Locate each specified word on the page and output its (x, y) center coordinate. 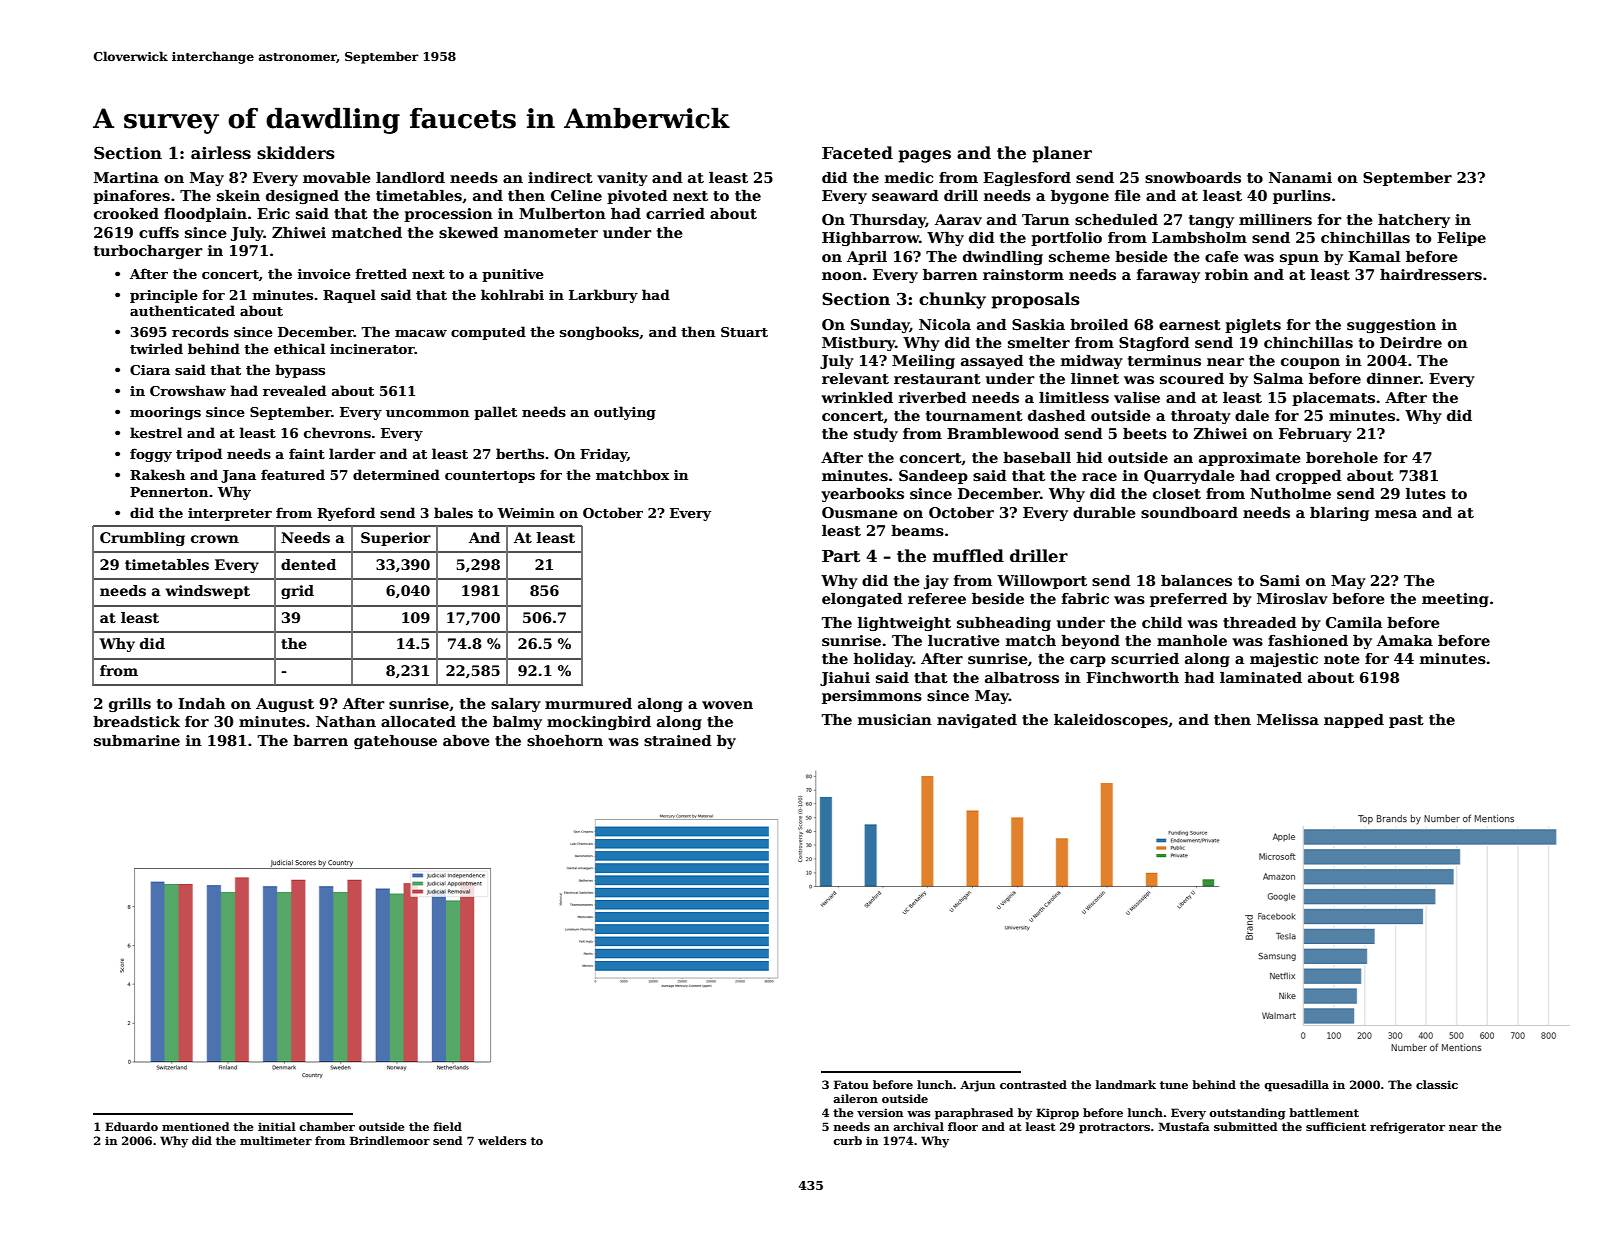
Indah (202, 703)
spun (1299, 259)
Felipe (1461, 239)
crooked (126, 213)
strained (678, 740)
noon (842, 276)
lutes (1426, 494)
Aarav (958, 219)
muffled (968, 556)
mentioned (195, 1126)
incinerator (372, 349)
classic (1437, 1084)
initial (277, 1126)
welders (502, 1140)
